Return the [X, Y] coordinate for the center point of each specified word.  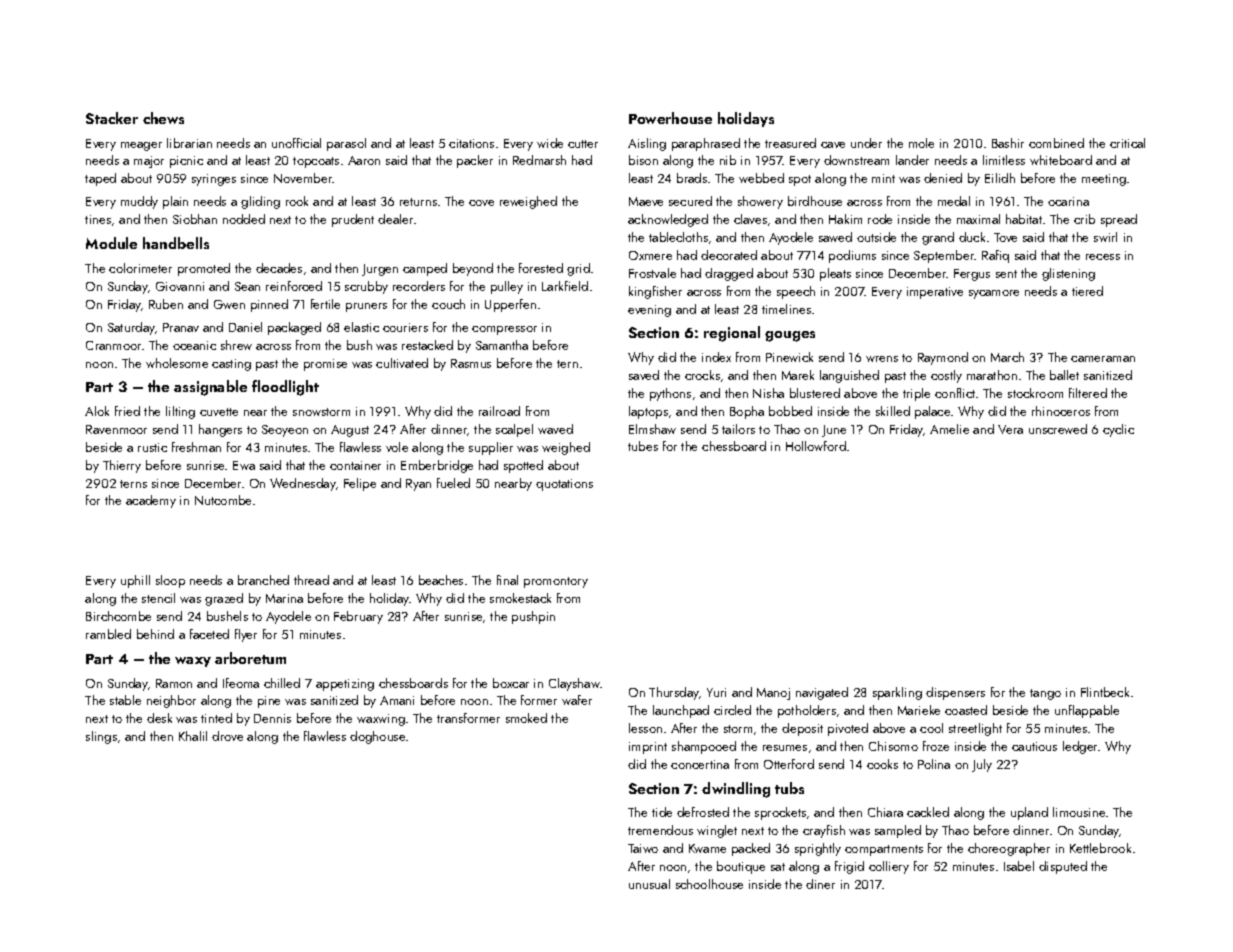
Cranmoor [113, 345]
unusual [649, 884]
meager [141, 146]
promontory [556, 582]
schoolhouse [709, 884]
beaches [441, 580]
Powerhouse [670, 118]
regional [732, 334]
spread [1119, 220]
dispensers [955, 693]
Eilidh [1000, 178]
